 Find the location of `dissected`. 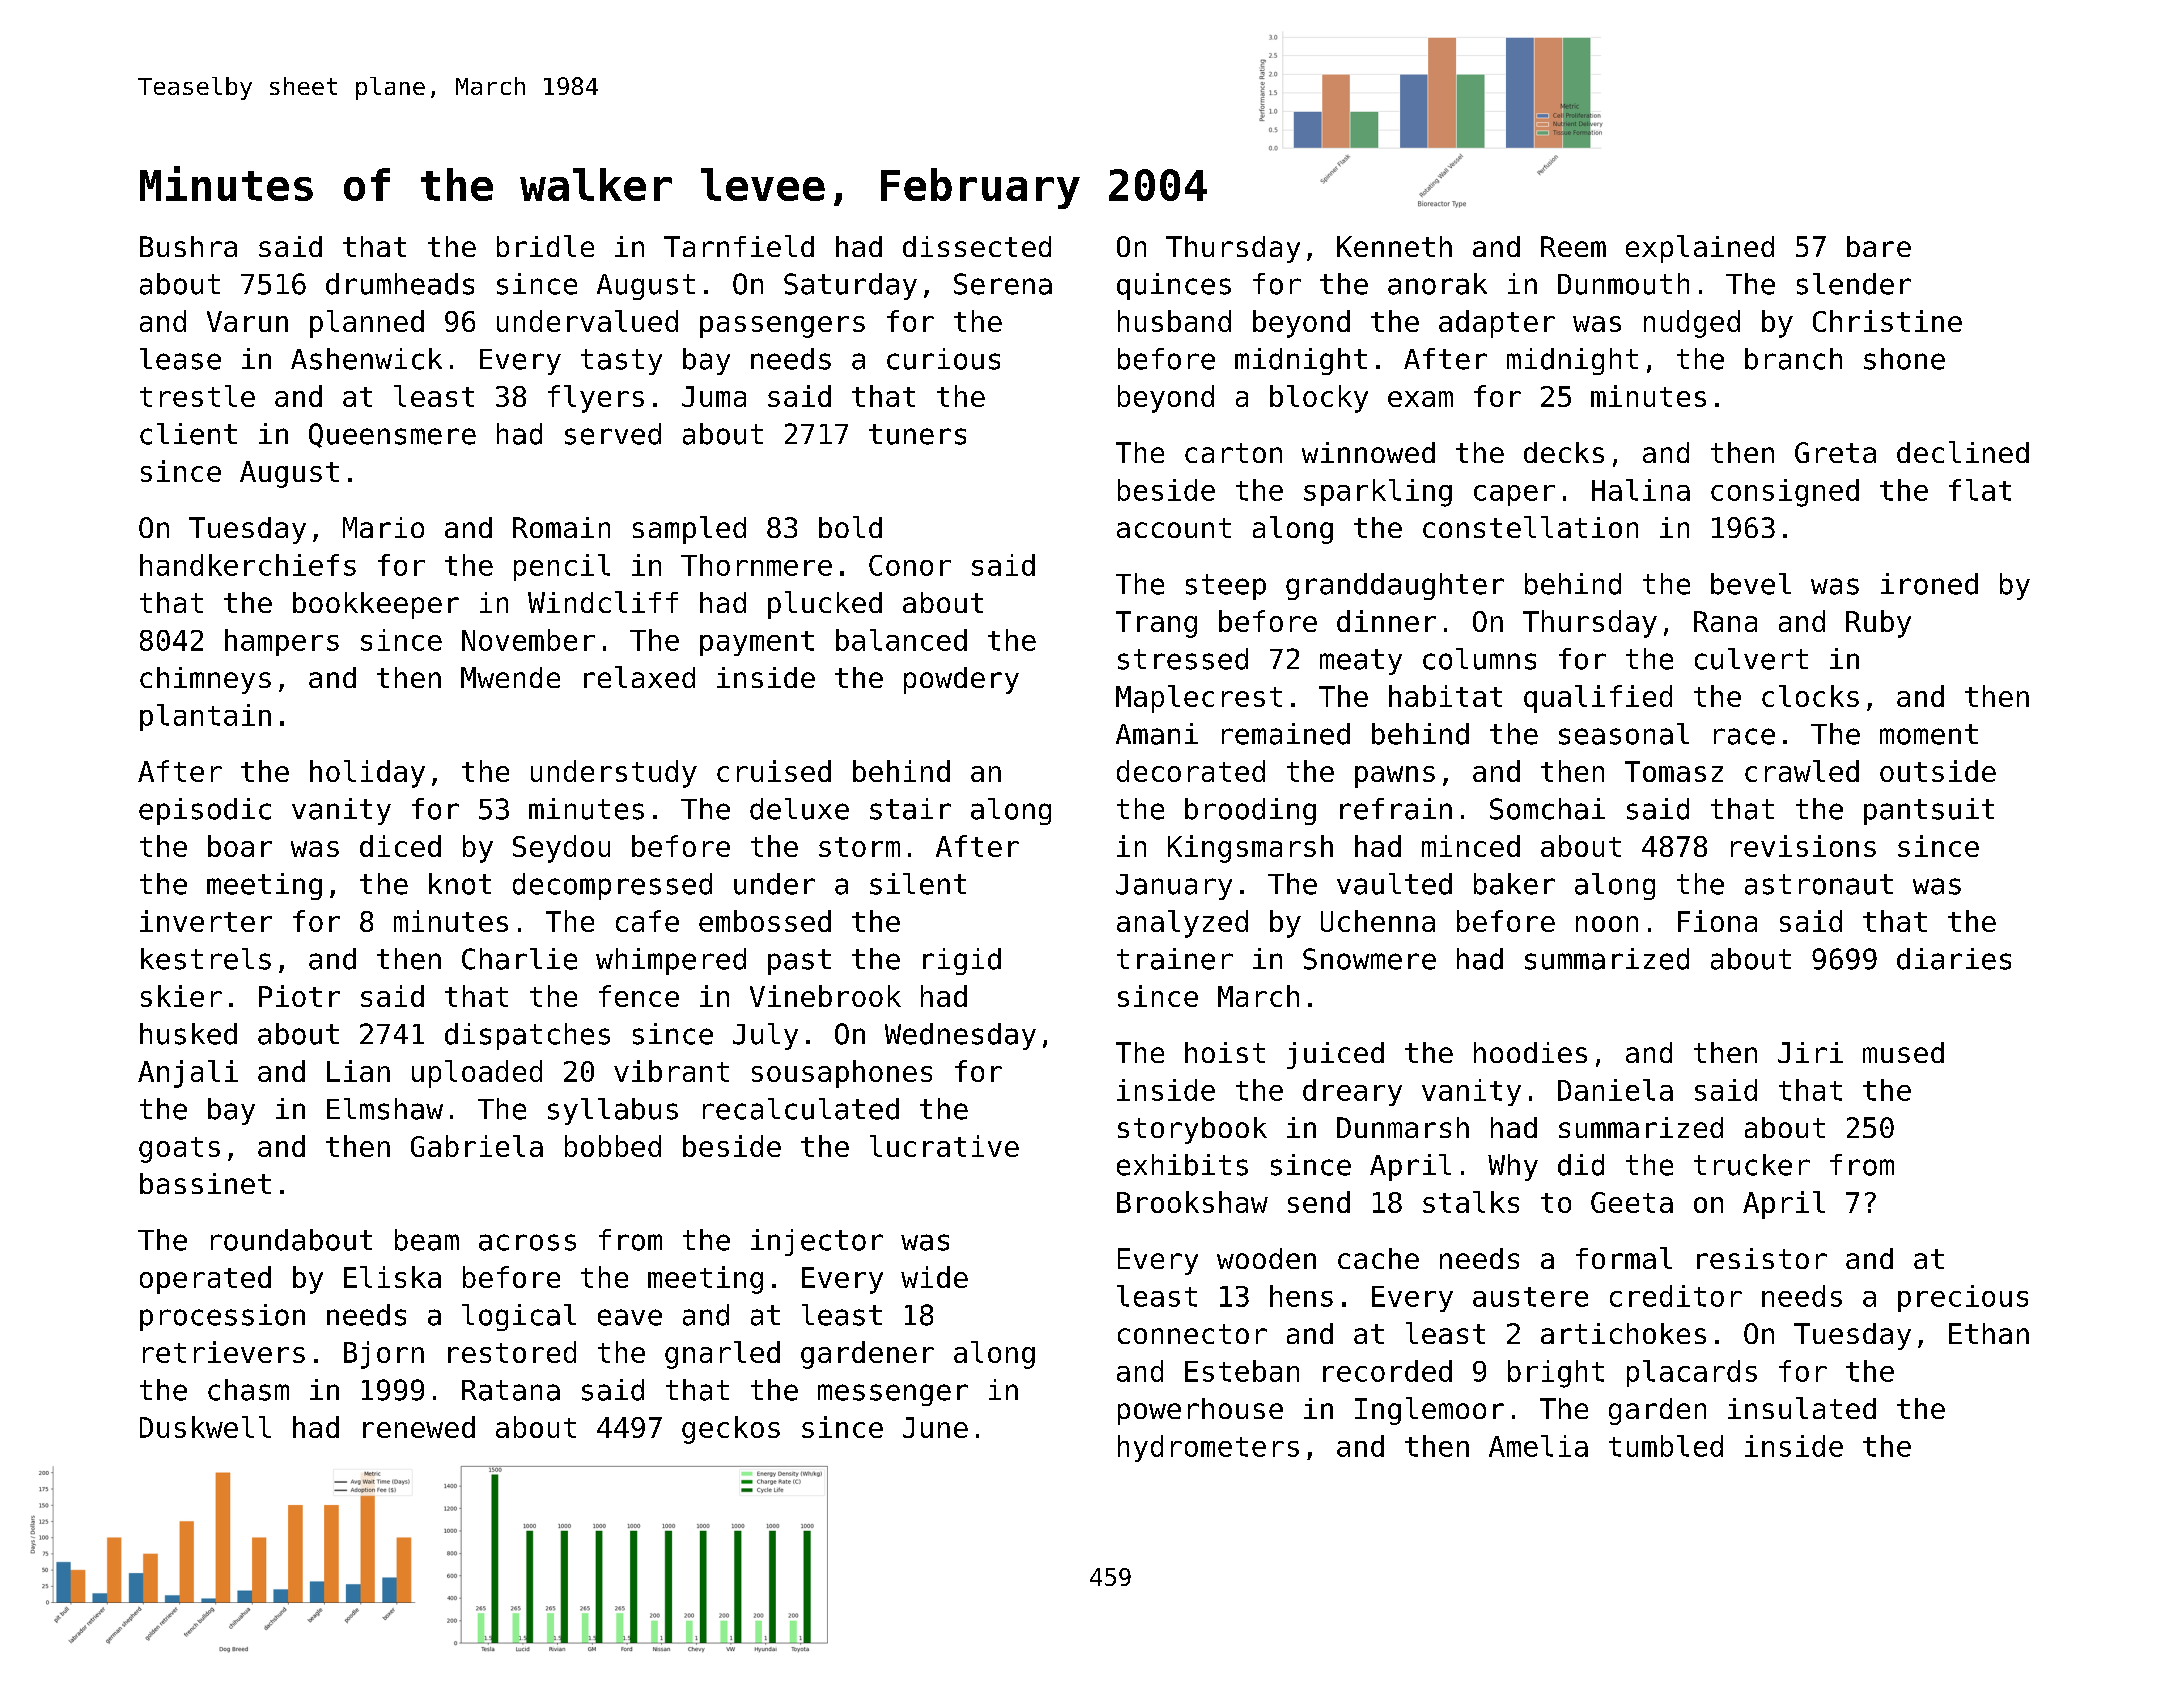

dissected is located at coordinates (977, 246).
